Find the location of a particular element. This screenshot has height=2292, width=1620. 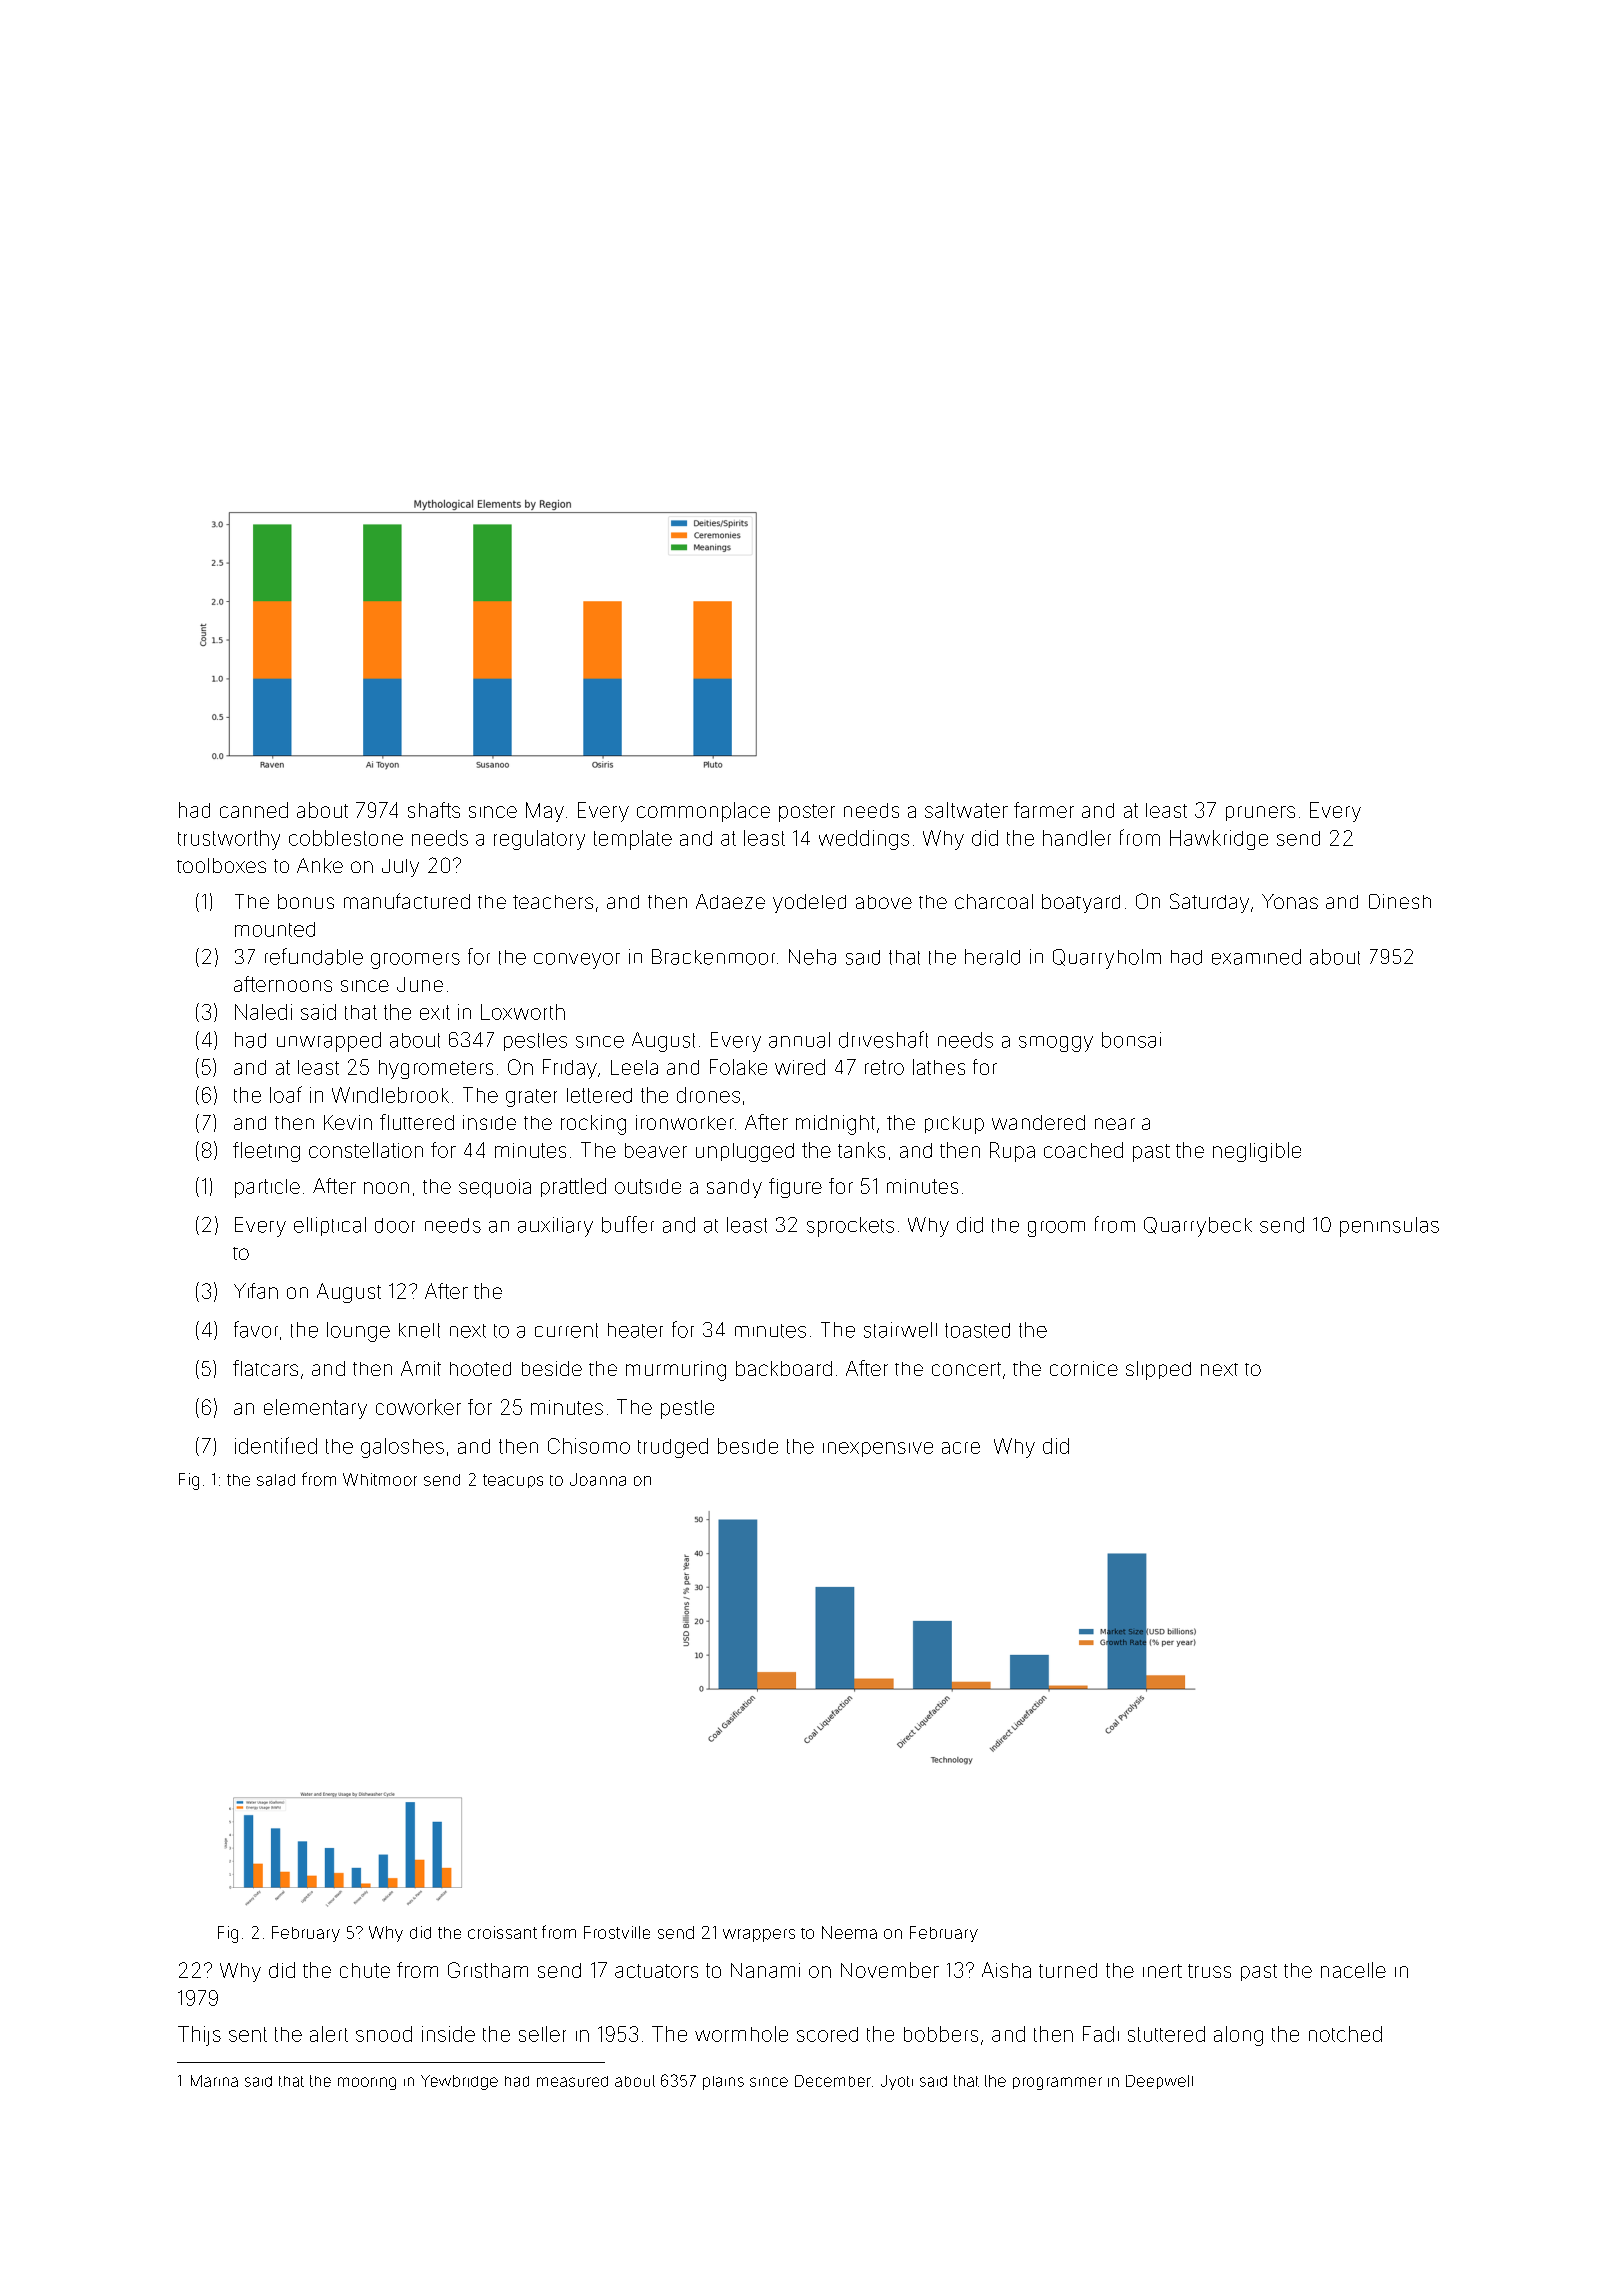

commonplace is located at coordinates (703, 812).
